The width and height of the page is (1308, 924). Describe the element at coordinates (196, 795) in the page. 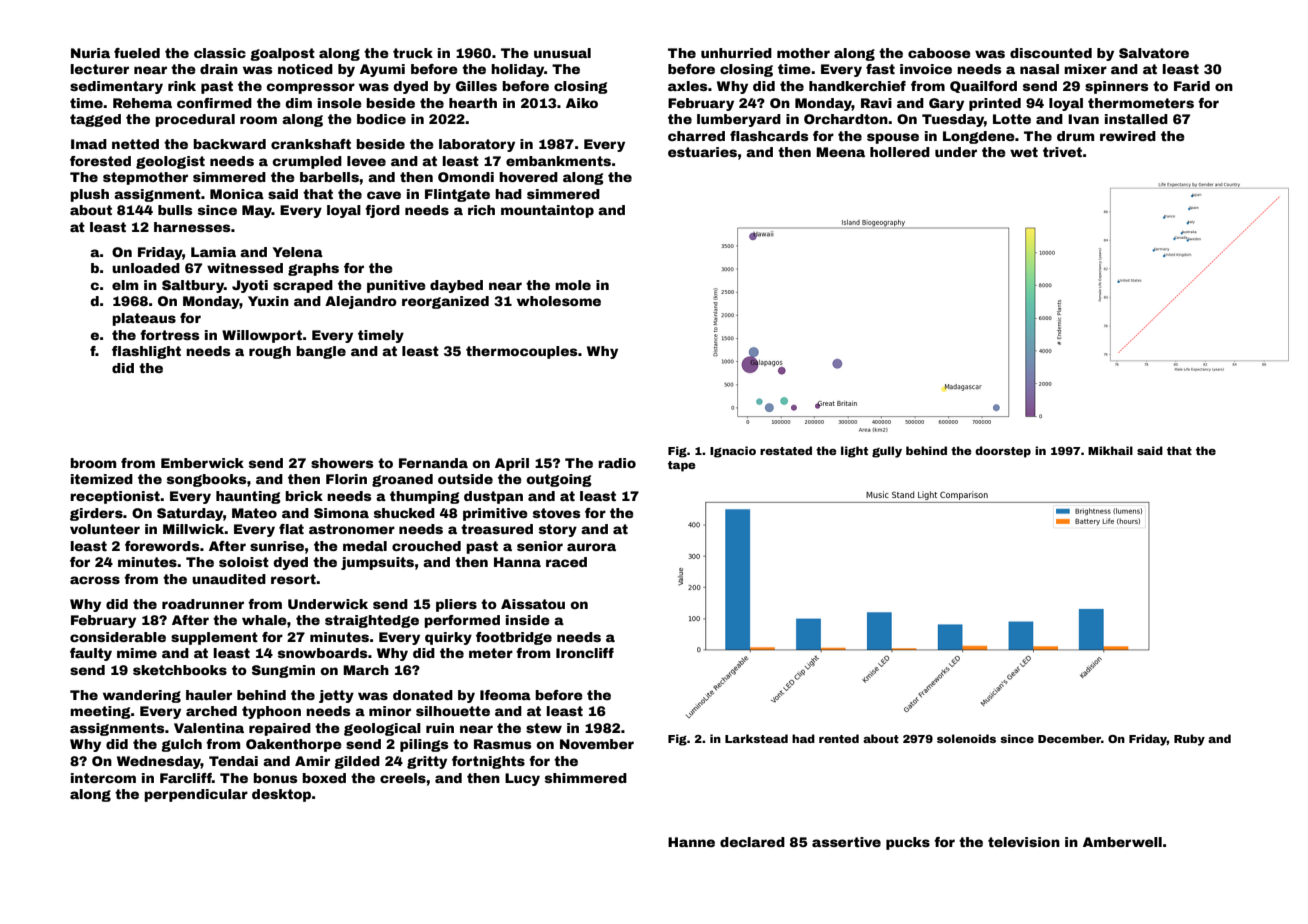

I see `perpendicular` at that location.
